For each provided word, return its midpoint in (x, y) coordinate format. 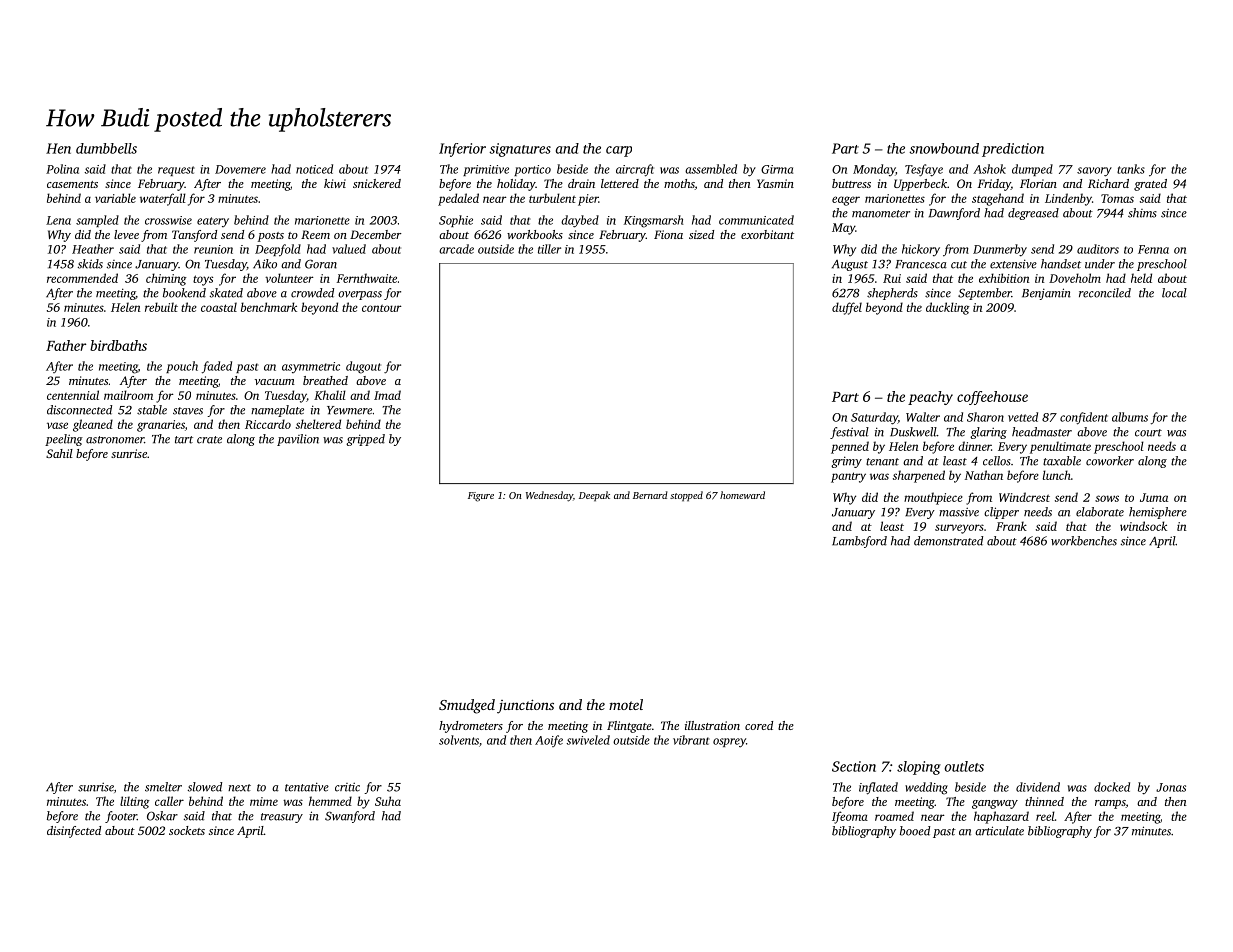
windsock (1143, 526)
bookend (184, 293)
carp (619, 151)
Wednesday (549, 496)
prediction (1013, 150)
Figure (481, 497)
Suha (388, 801)
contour (381, 308)
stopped (686, 496)
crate (209, 440)
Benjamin (1046, 294)
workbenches (1084, 541)
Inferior (462, 150)
